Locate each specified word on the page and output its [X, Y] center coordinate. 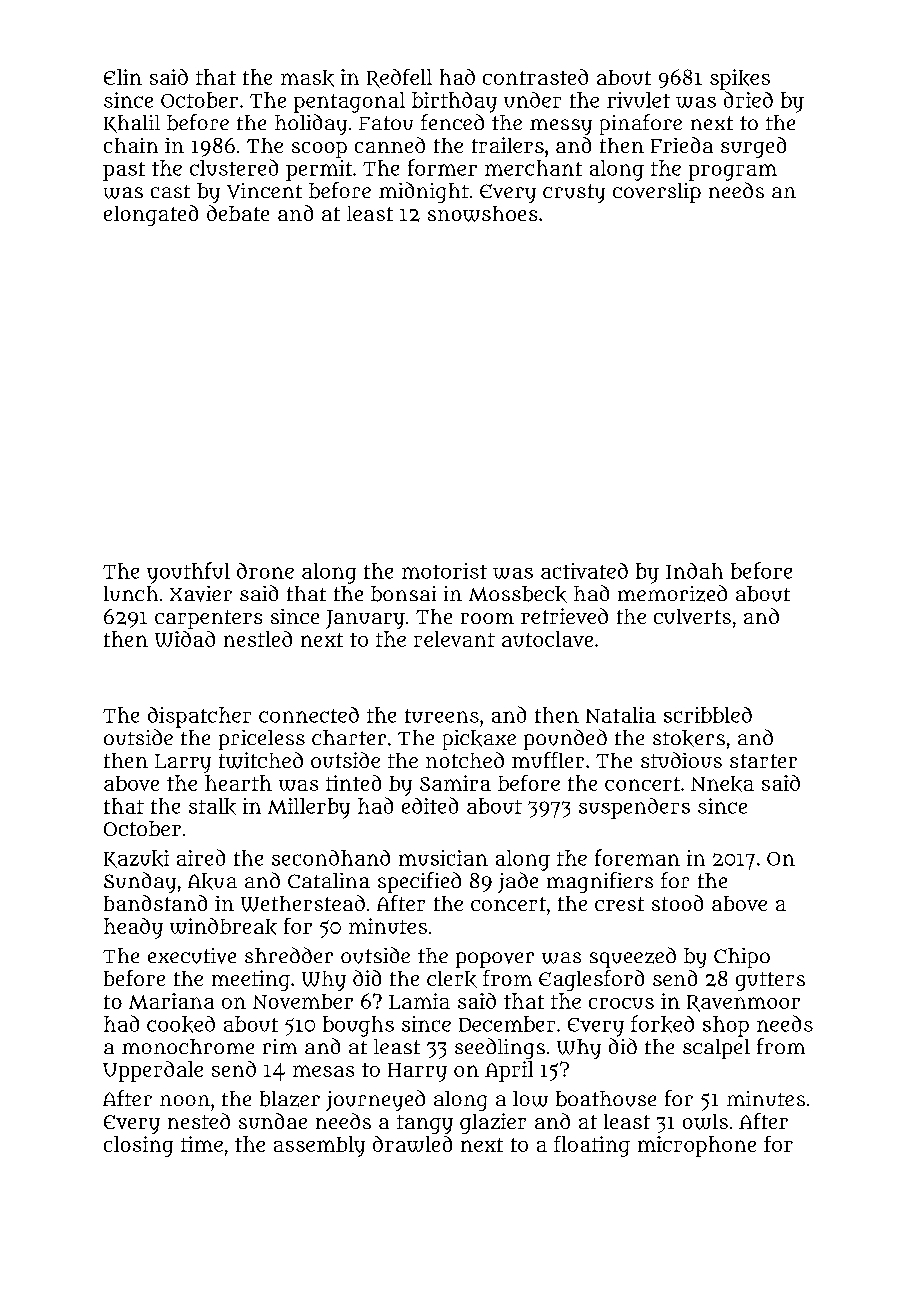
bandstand [155, 903]
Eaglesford [591, 980]
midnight [424, 192]
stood [677, 903]
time [202, 1144]
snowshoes [482, 214]
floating [592, 1146]
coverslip [657, 193]
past [124, 171]
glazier [493, 1123]
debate [238, 213]
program [733, 172]
